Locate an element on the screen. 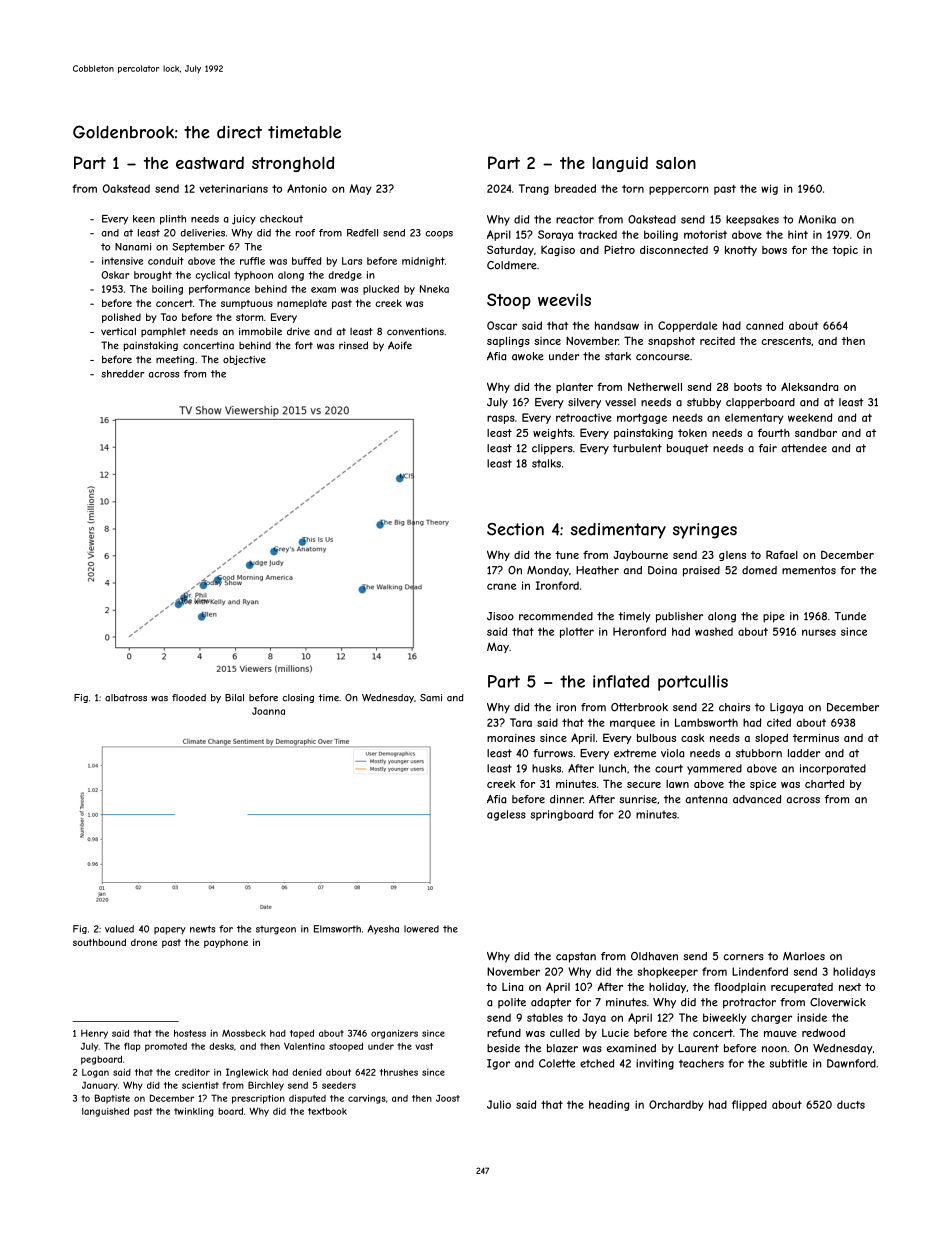 The width and height of the screenshot is (952, 1233). objective is located at coordinates (244, 360).
